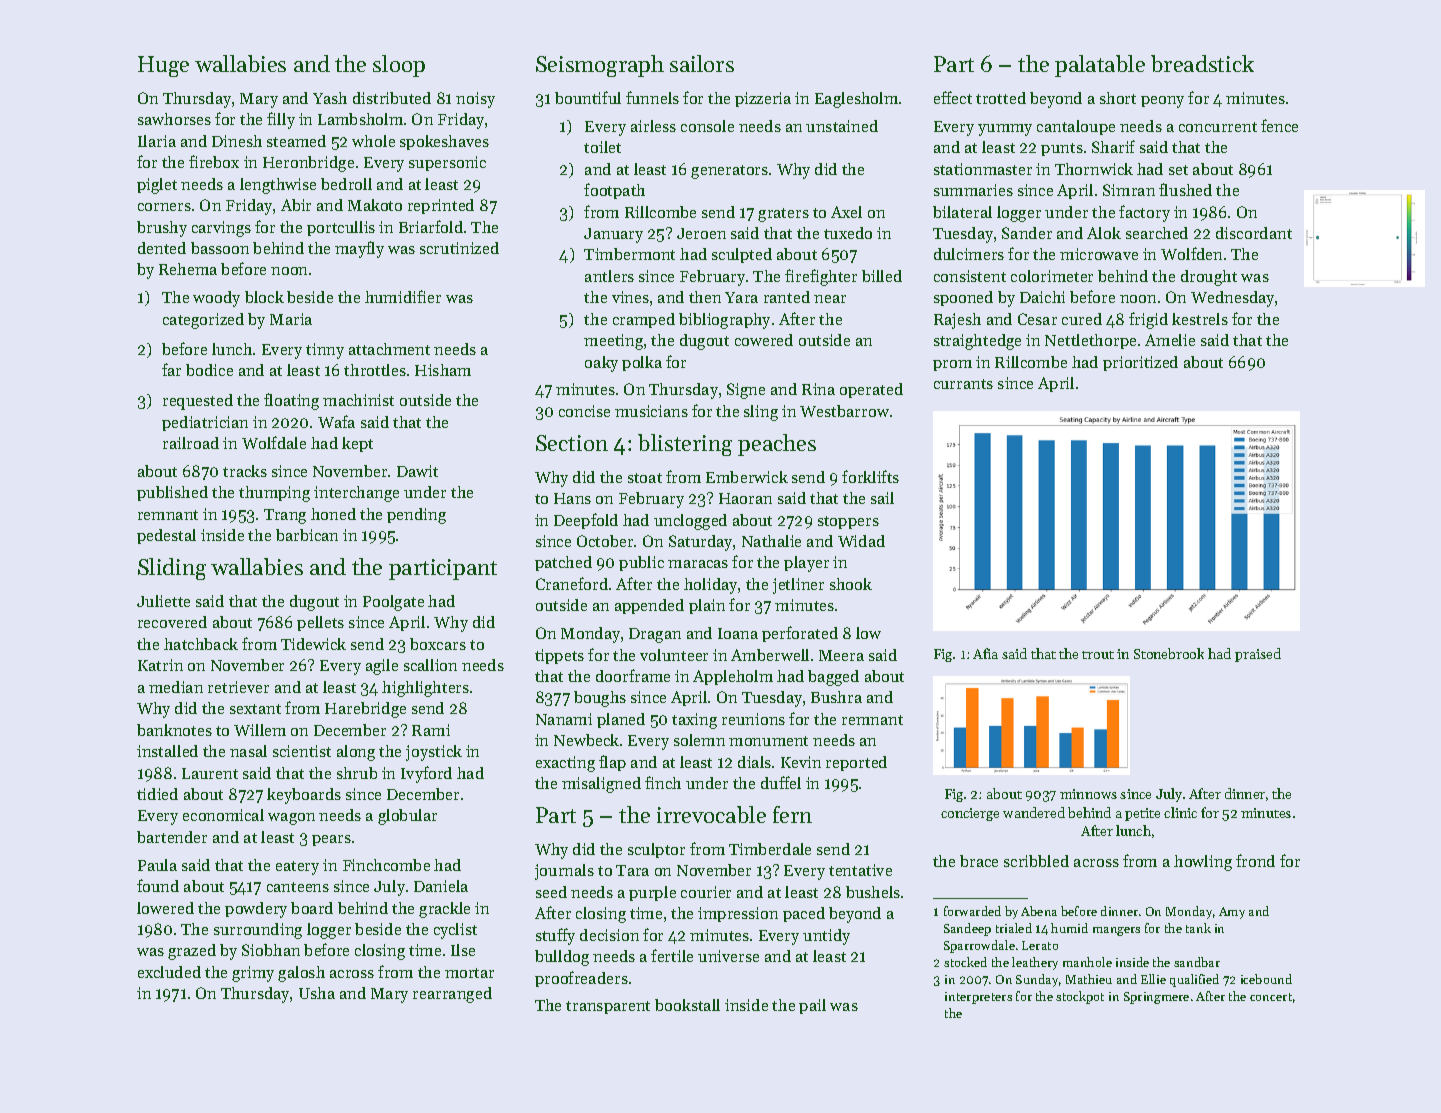 The width and height of the image is (1441, 1113). Describe the element at coordinates (459, 248) in the image. I see `scrutinized` at that location.
